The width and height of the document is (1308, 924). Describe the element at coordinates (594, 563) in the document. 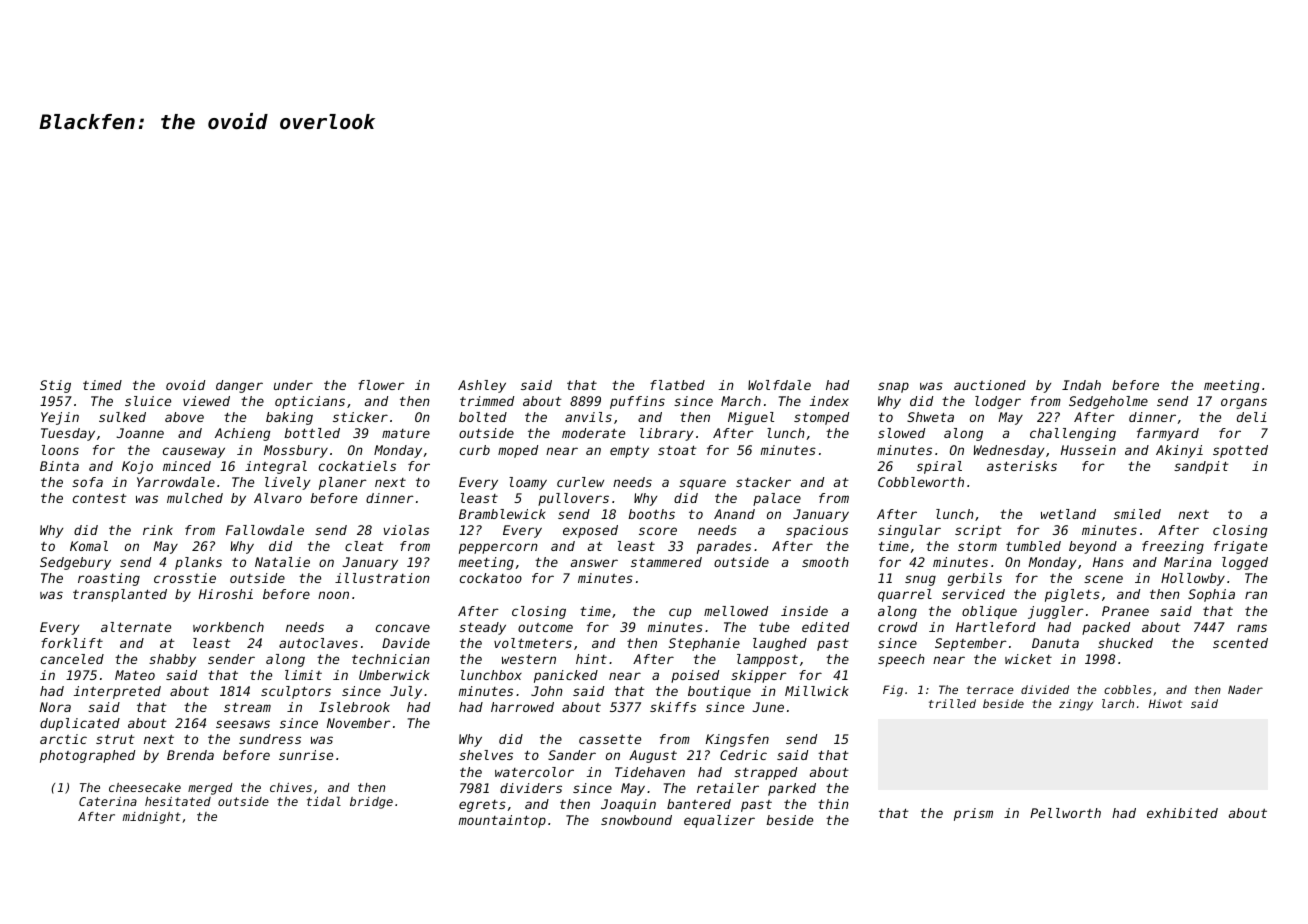

I see `answer` at that location.
